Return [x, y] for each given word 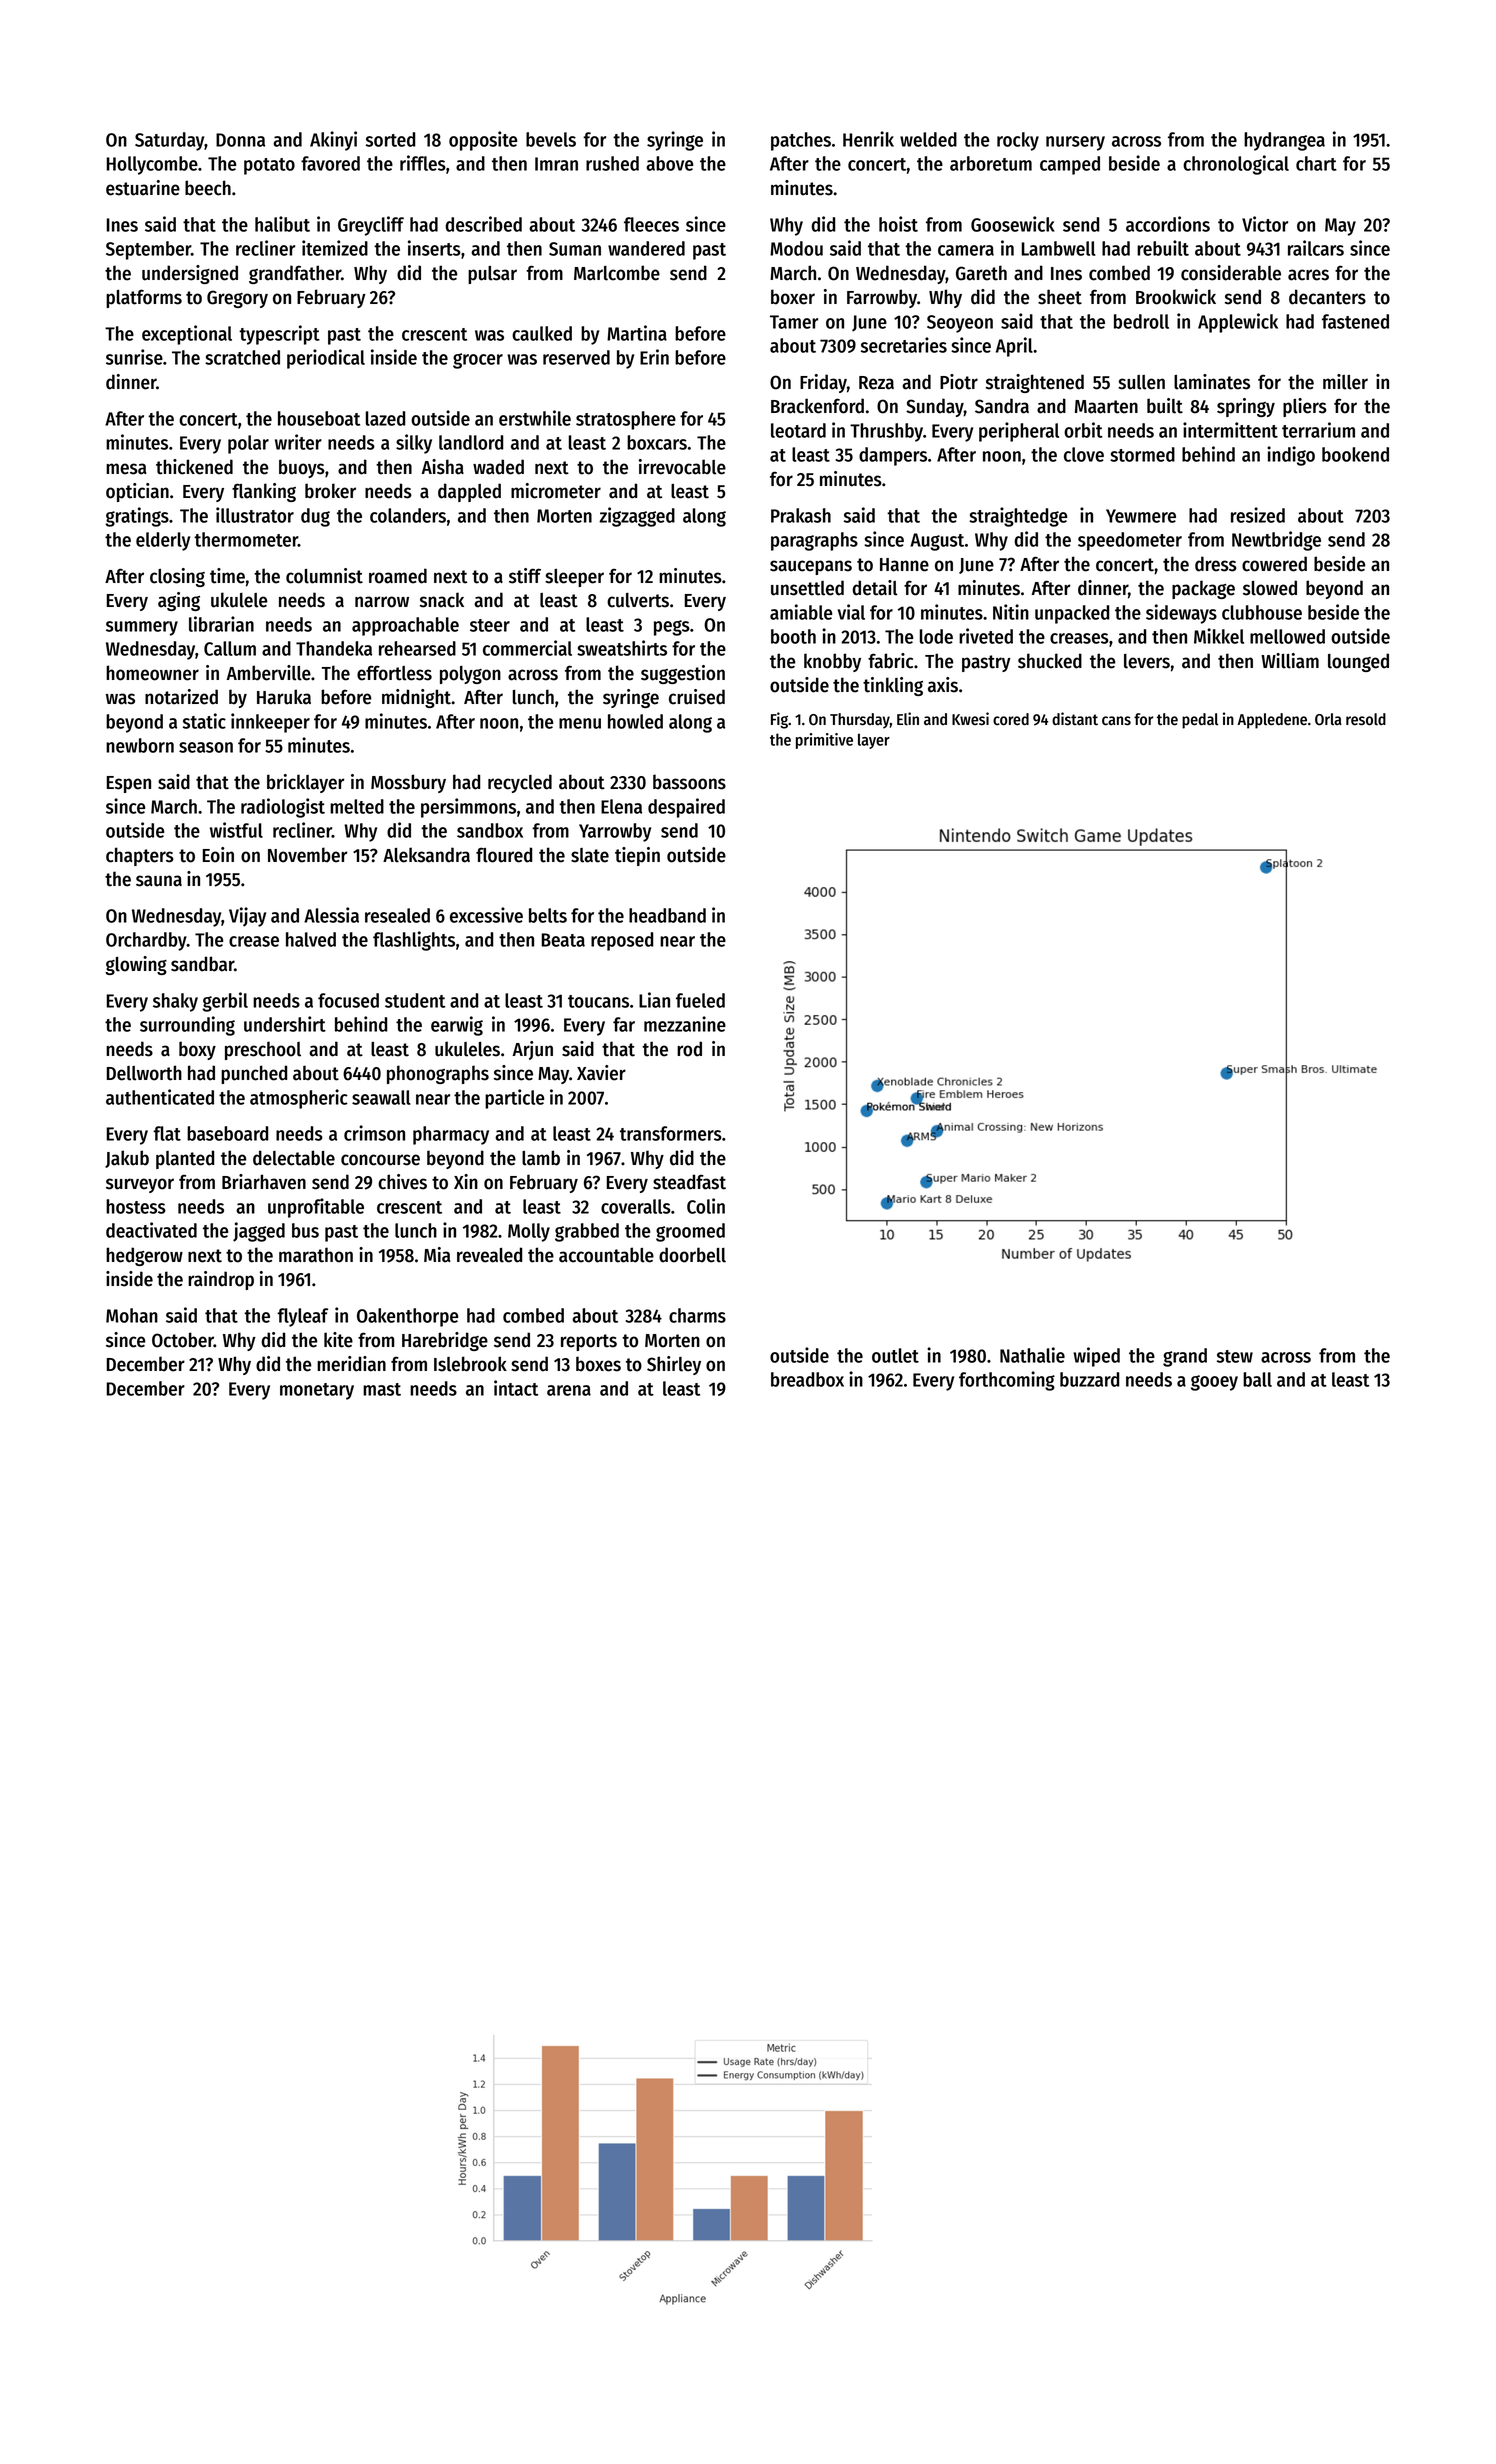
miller [1345, 382]
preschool [263, 1050]
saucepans [811, 567]
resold [1366, 719]
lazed [385, 418]
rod [689, 1049]
